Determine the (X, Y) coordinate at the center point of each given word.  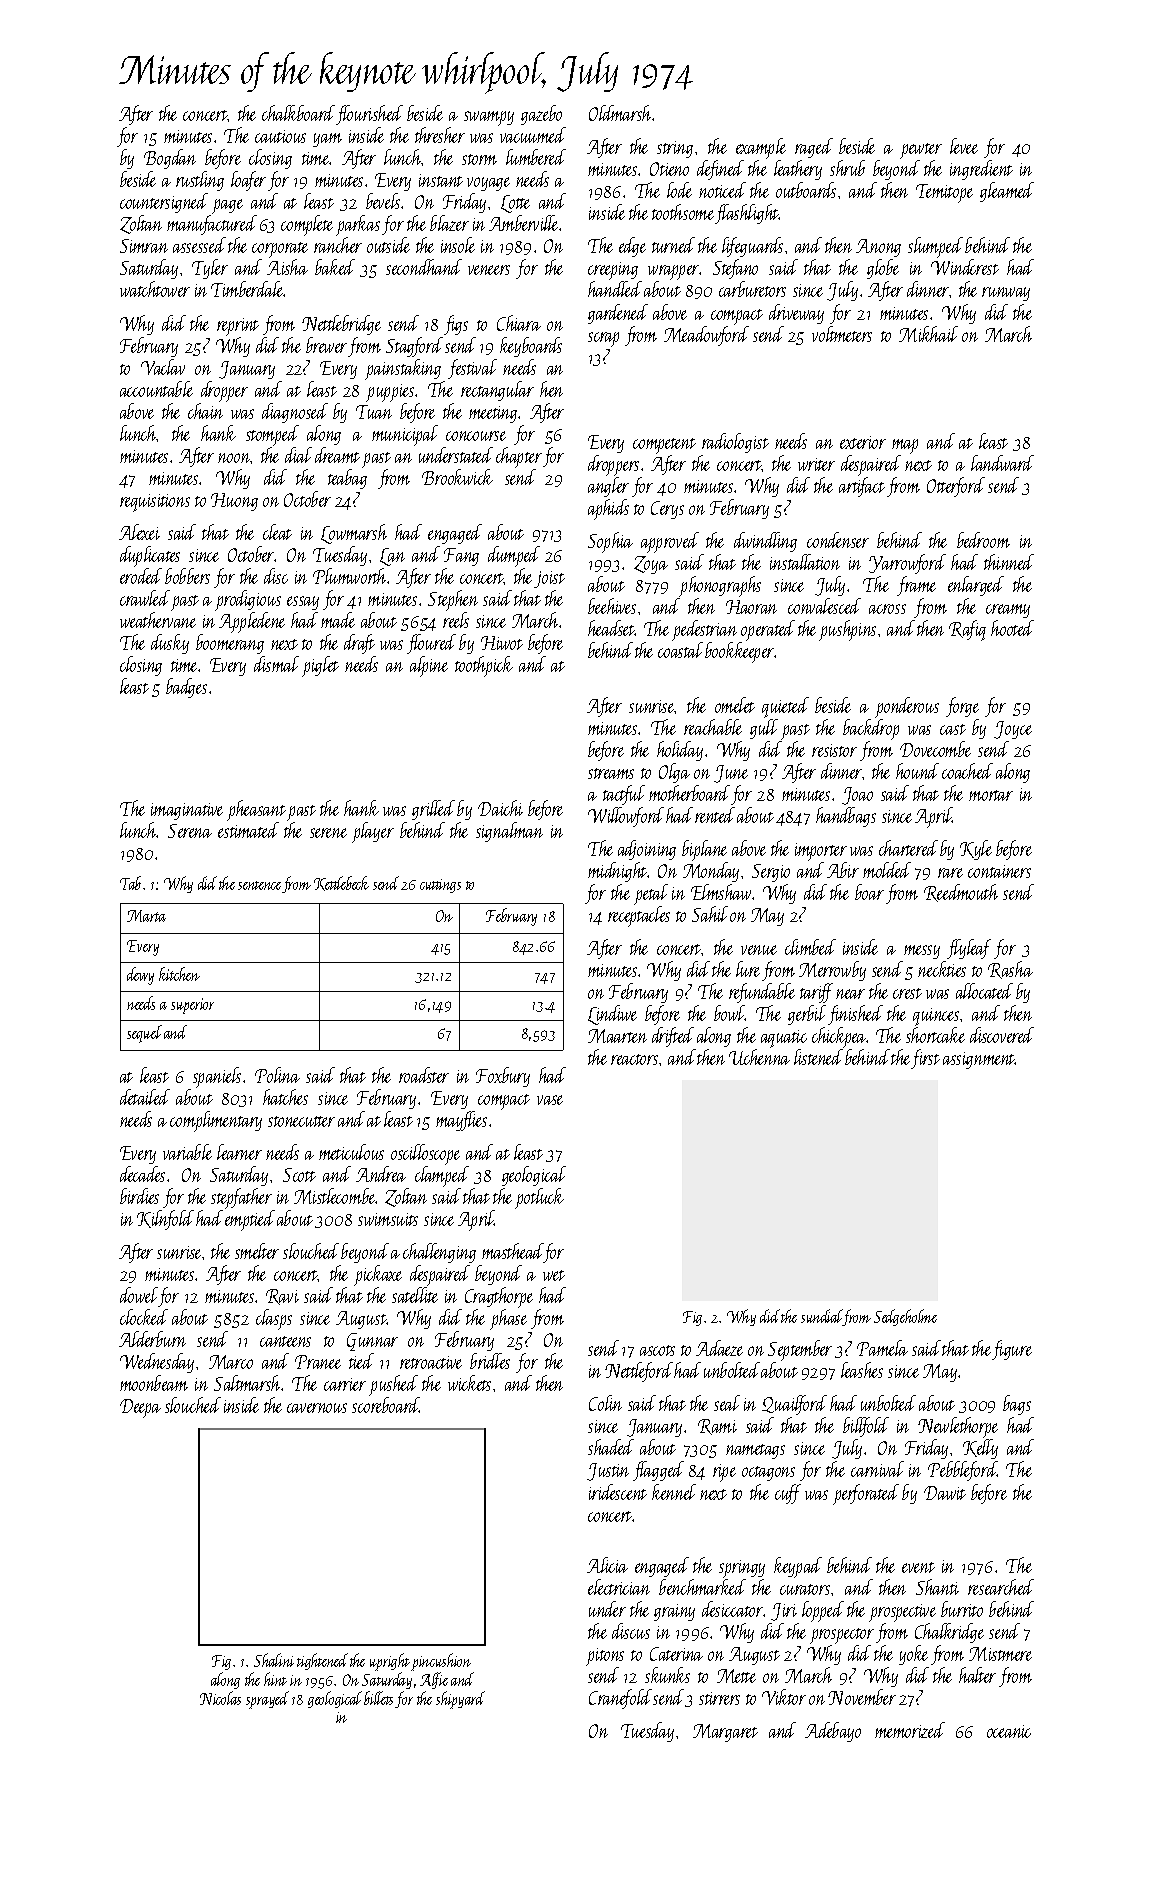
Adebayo (833, 1732)
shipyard (460, 1700)
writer (816, 464)
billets (378, 1698)
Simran (144, 246)
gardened (618, 314)
